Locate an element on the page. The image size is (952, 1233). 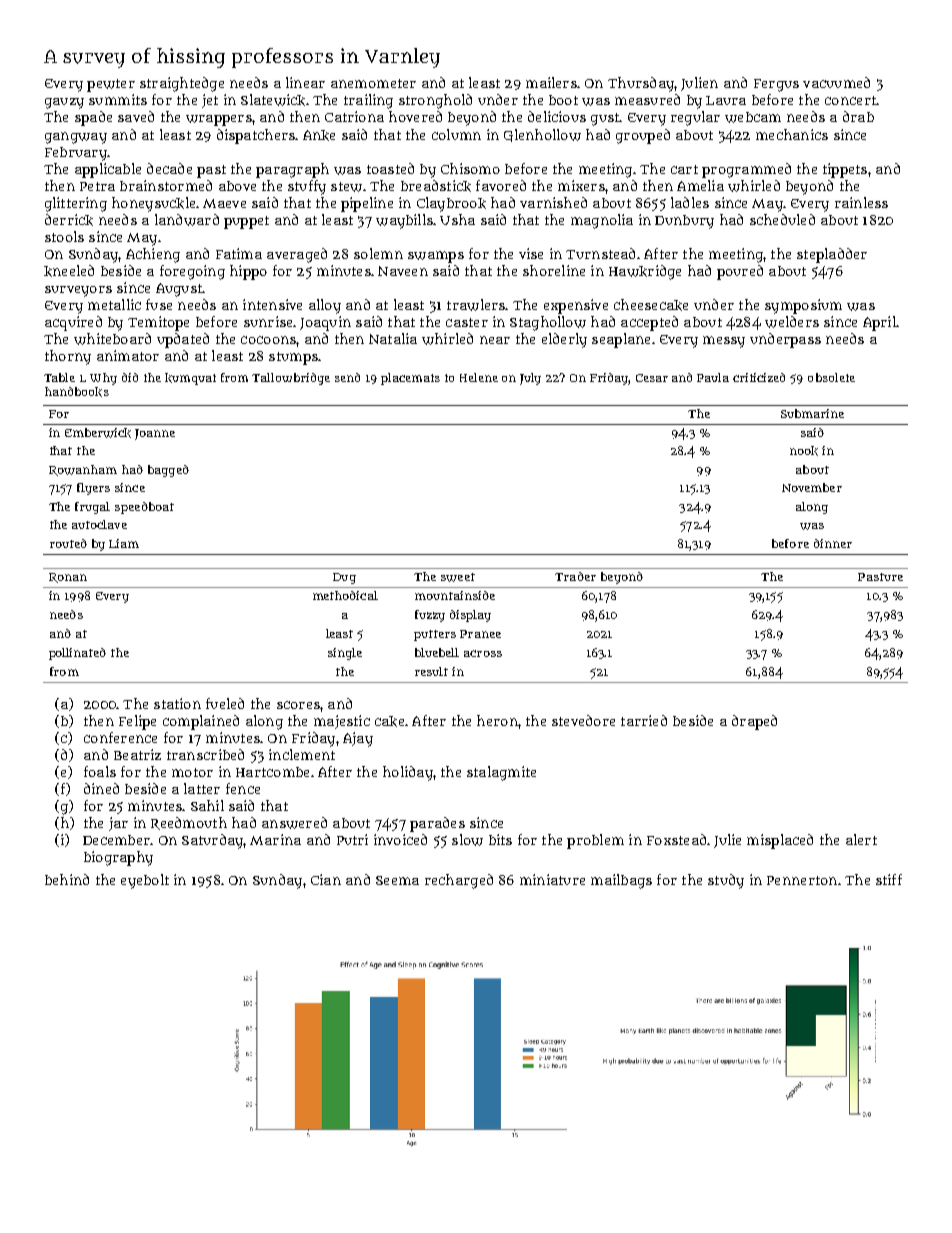
Beatriz is located at coordinates (137, 754).
